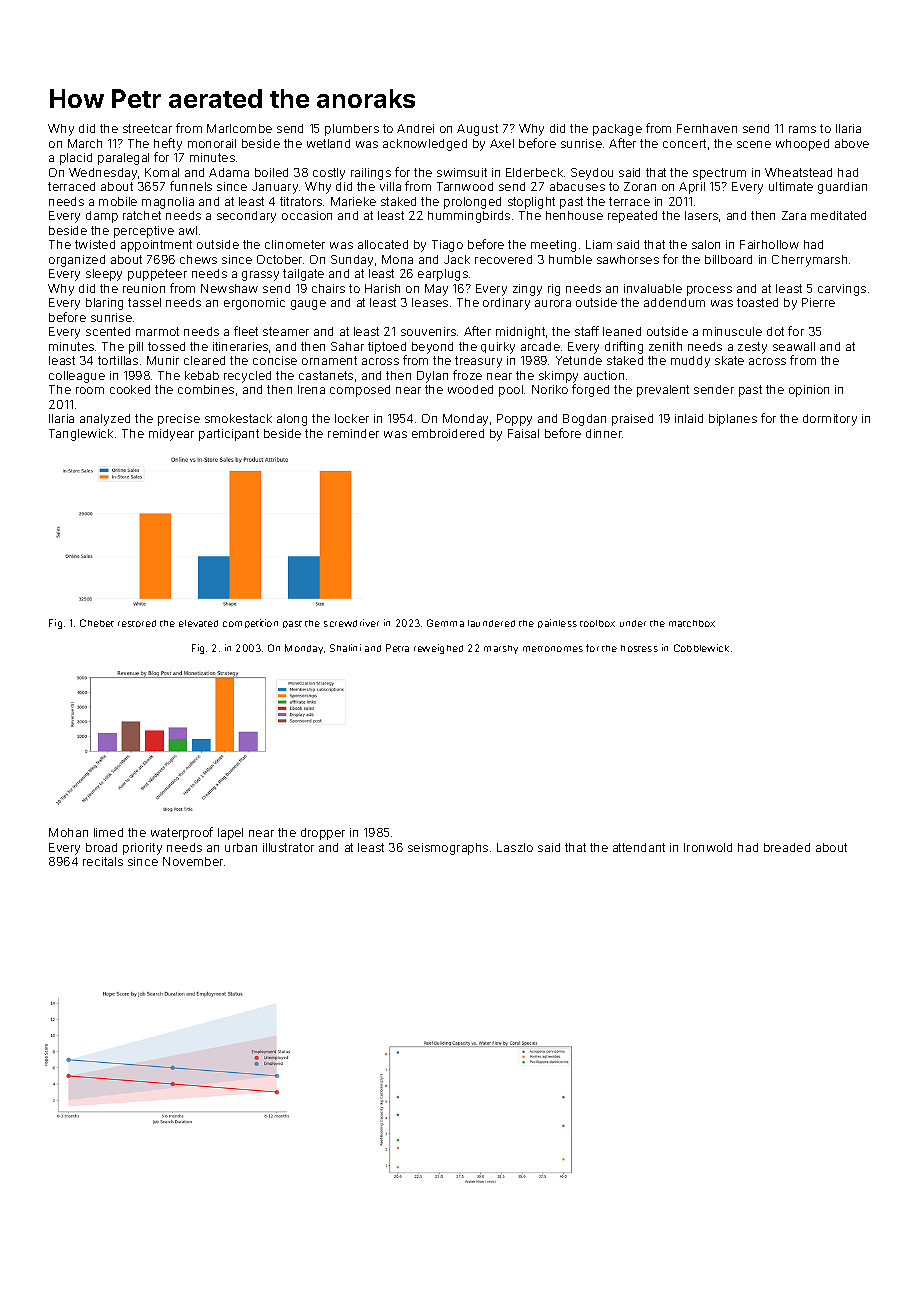 The width and height of the document is (924, 1308). Describe the element at coordinates (692, 623) in the document. I see `matchbox` at that location.
